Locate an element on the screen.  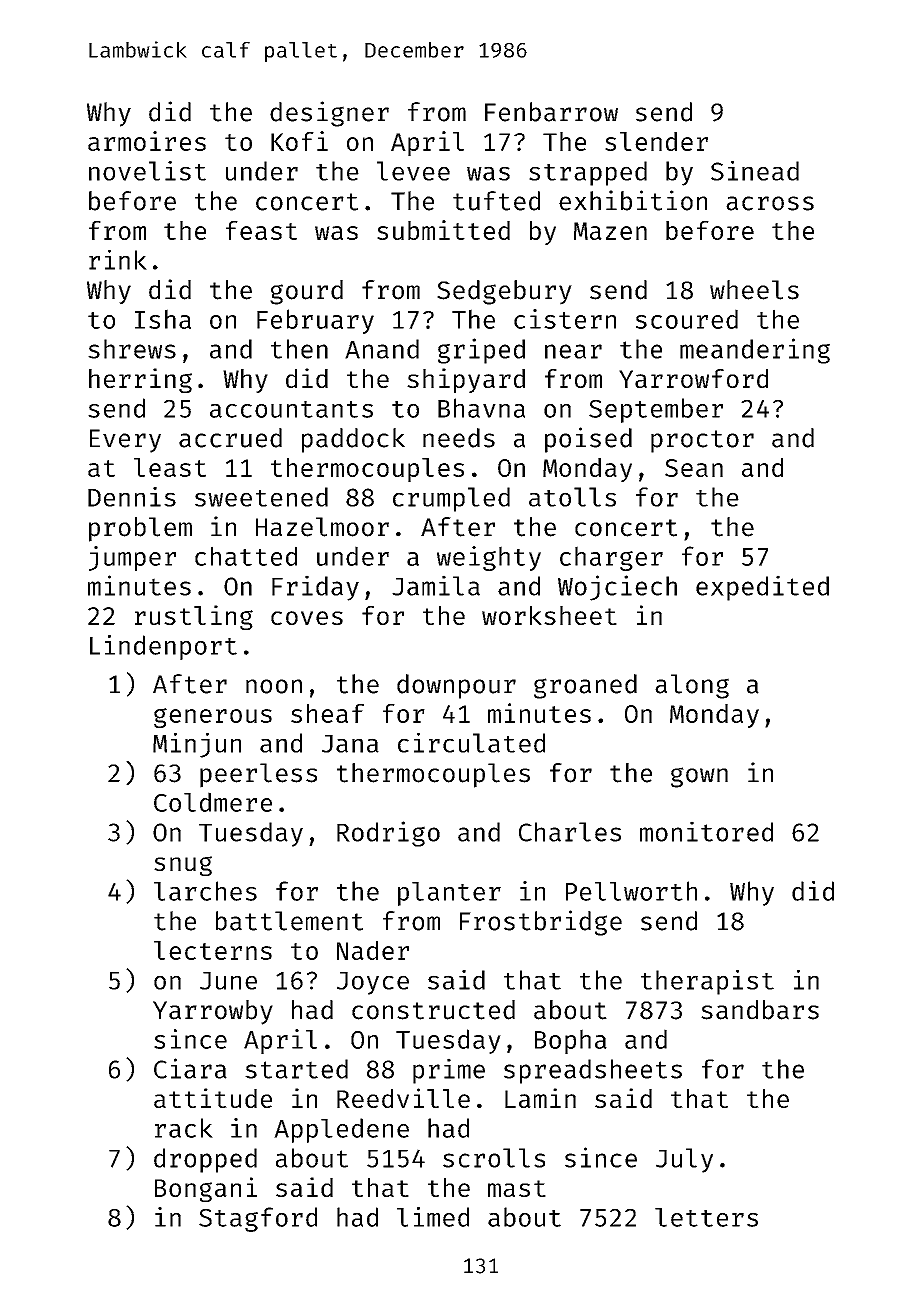
Pellworth is located at coordinates (631, 891).
